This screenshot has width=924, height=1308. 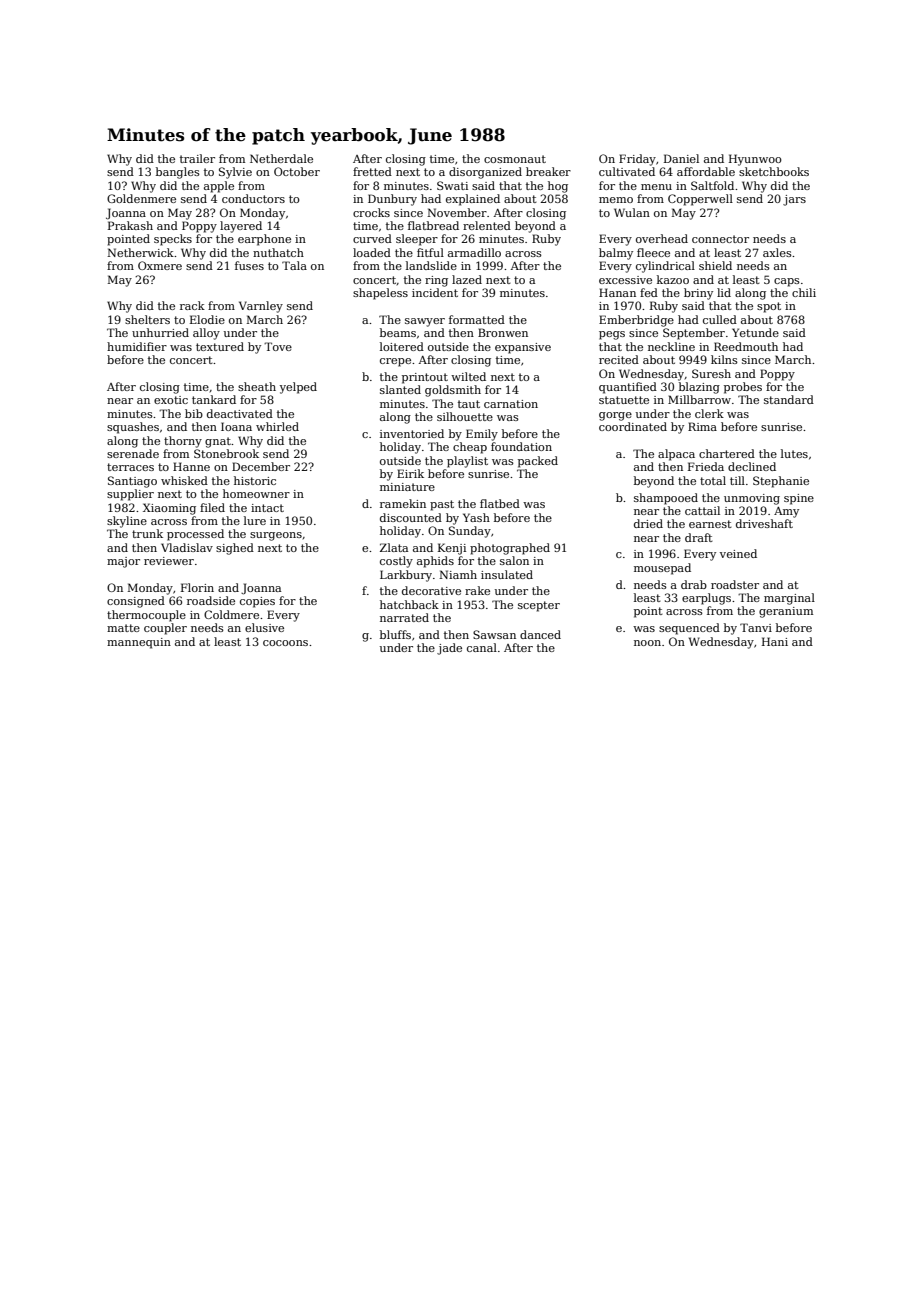 What do you see at coordinates (139, 643) in the screenshot?
I see `mannequin` at bounding box center [139, 643].
